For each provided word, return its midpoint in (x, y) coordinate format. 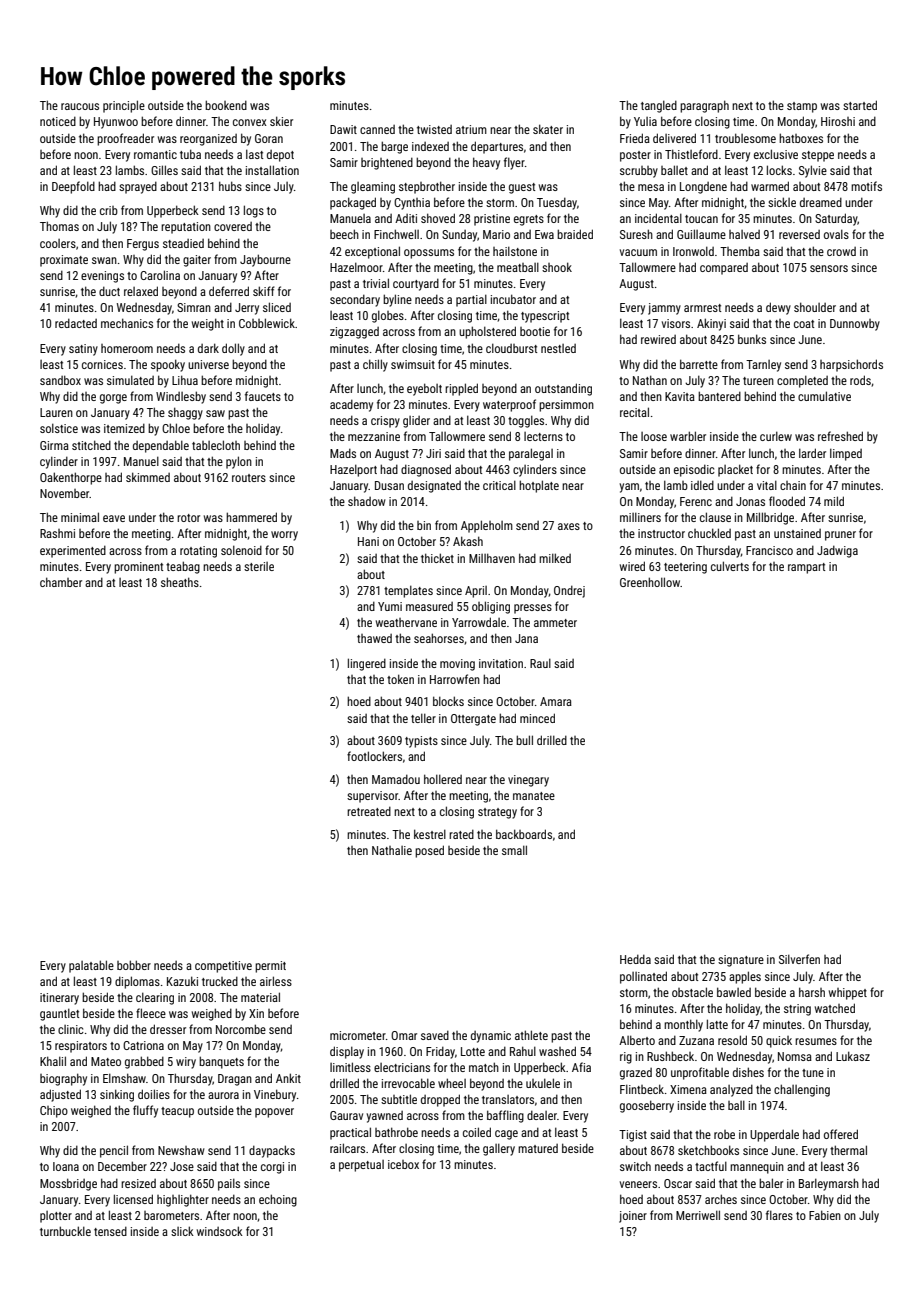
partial (471, 300)
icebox (403, 1164)
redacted (76, 323)
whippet (848, 994)
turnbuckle (65, 1231)
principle (124, 106)
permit (270, 967)
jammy (664, 309)
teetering (685, 568)
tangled (659, 106)
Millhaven (492, 558)
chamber (61, 582)
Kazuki (182, 981)
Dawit (343, 129)
